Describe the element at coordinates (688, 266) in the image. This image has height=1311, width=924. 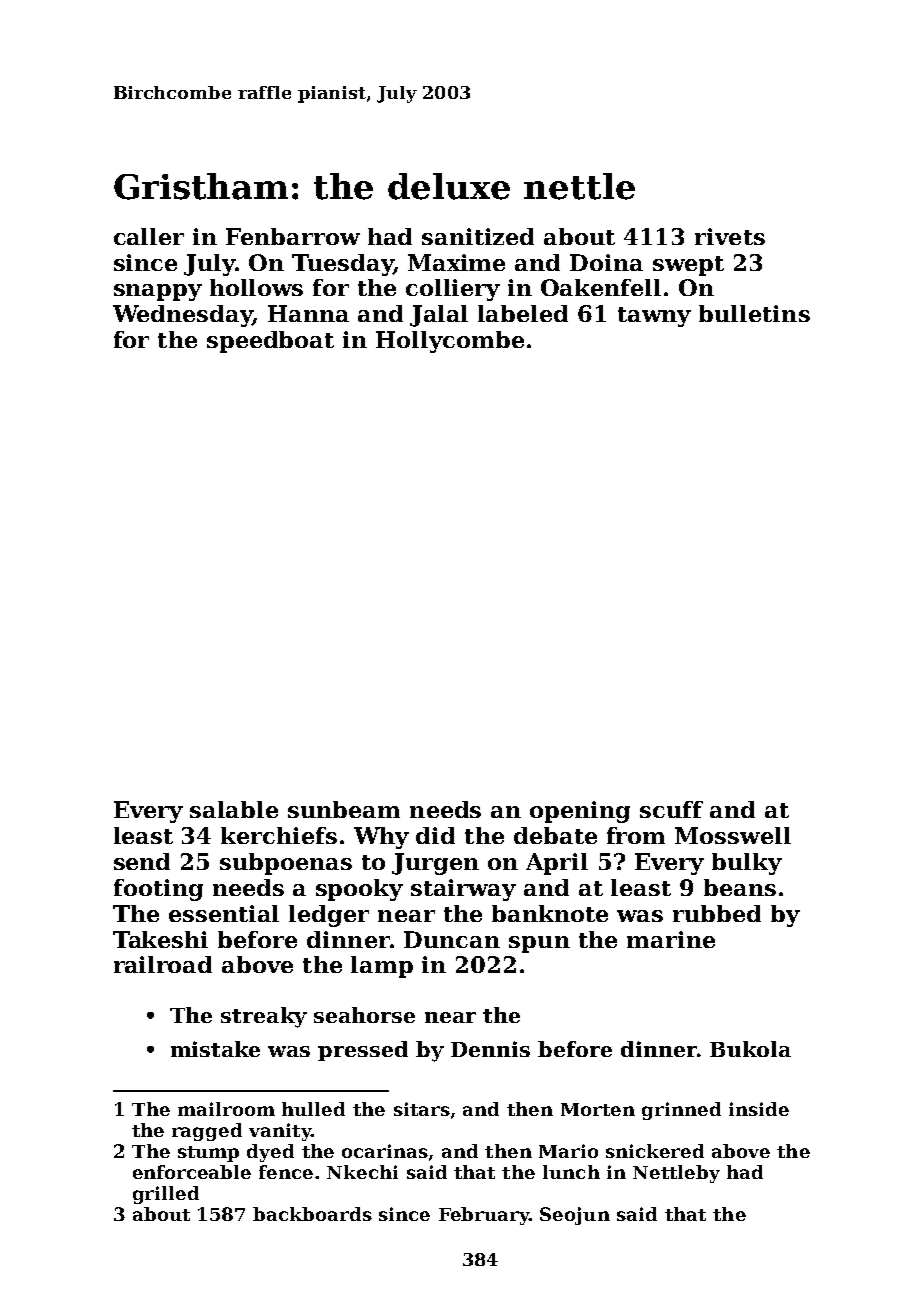
I see `swept` at that location.
